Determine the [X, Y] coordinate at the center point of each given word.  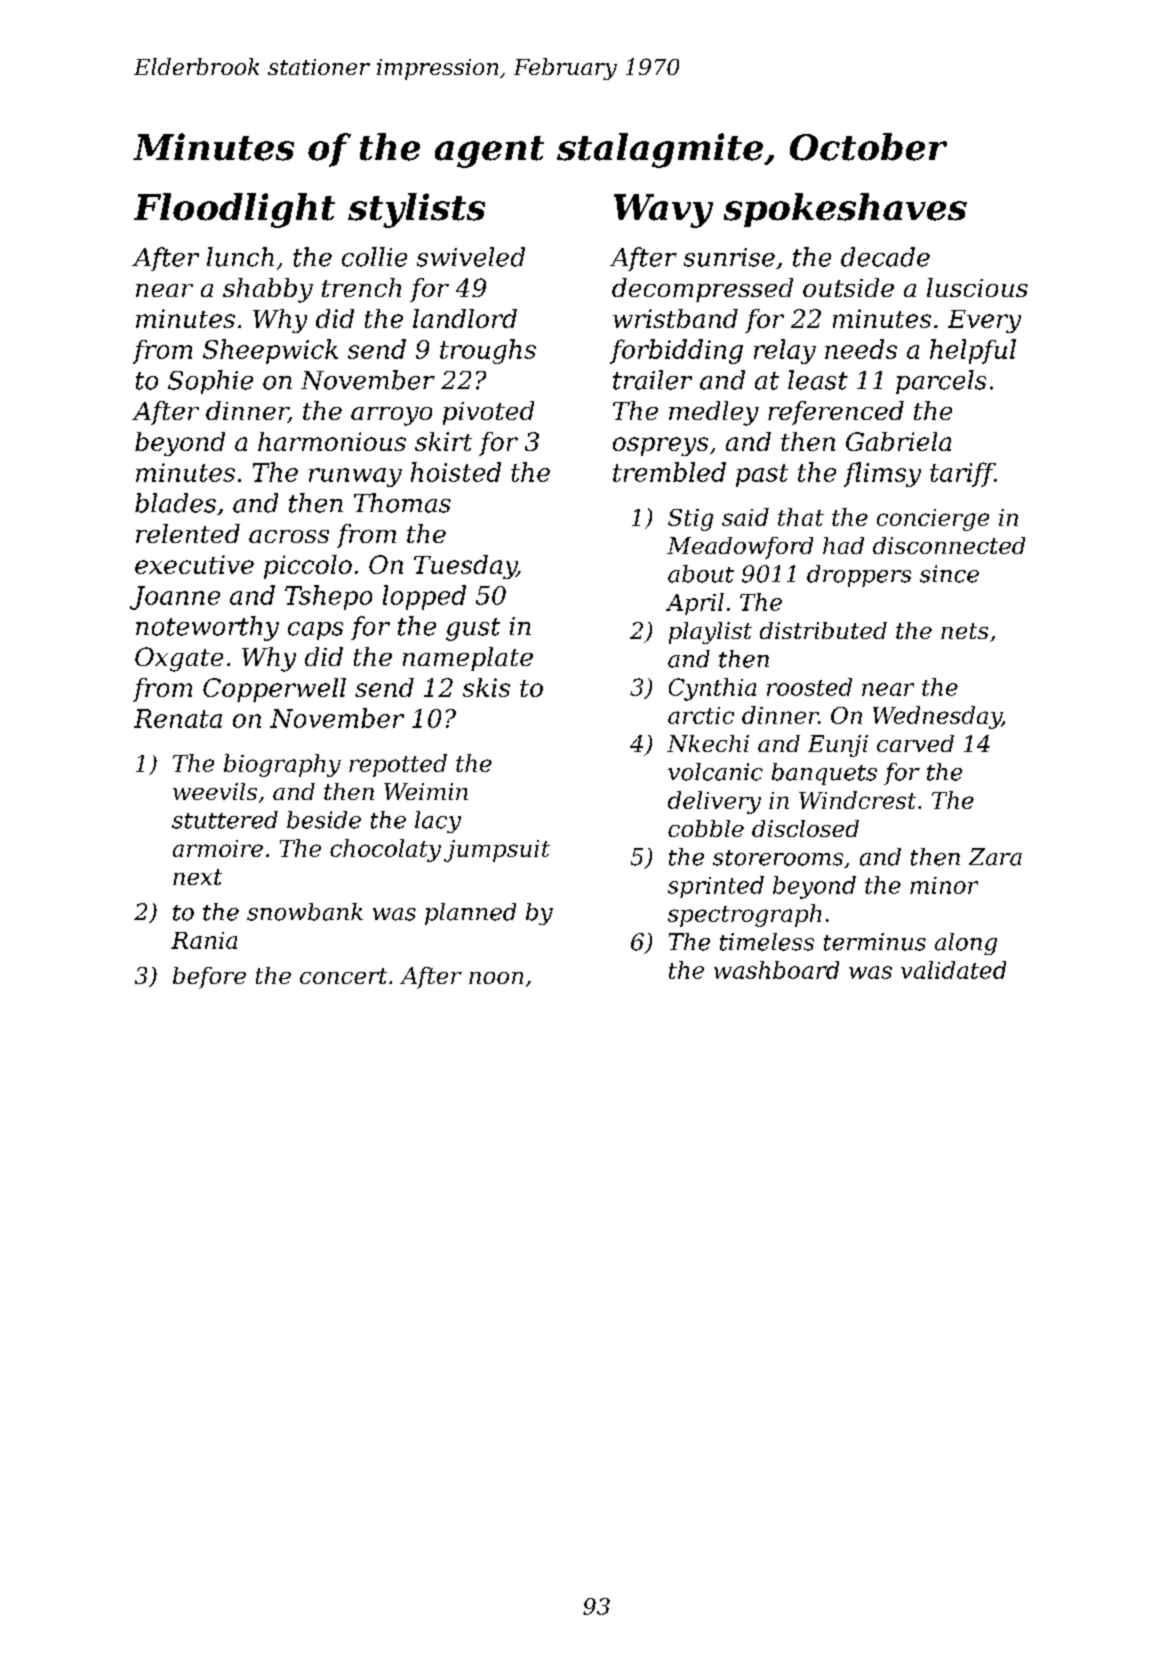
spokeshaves [845, 210]
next [197, 877]
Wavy [663, 211]
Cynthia [712, 689]
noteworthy [207, 628]
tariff [962, 474]
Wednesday [937, 717]
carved [915, 743]
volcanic [715, 772]
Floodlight [234, 210]
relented [188, 533]
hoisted [456, 472]
